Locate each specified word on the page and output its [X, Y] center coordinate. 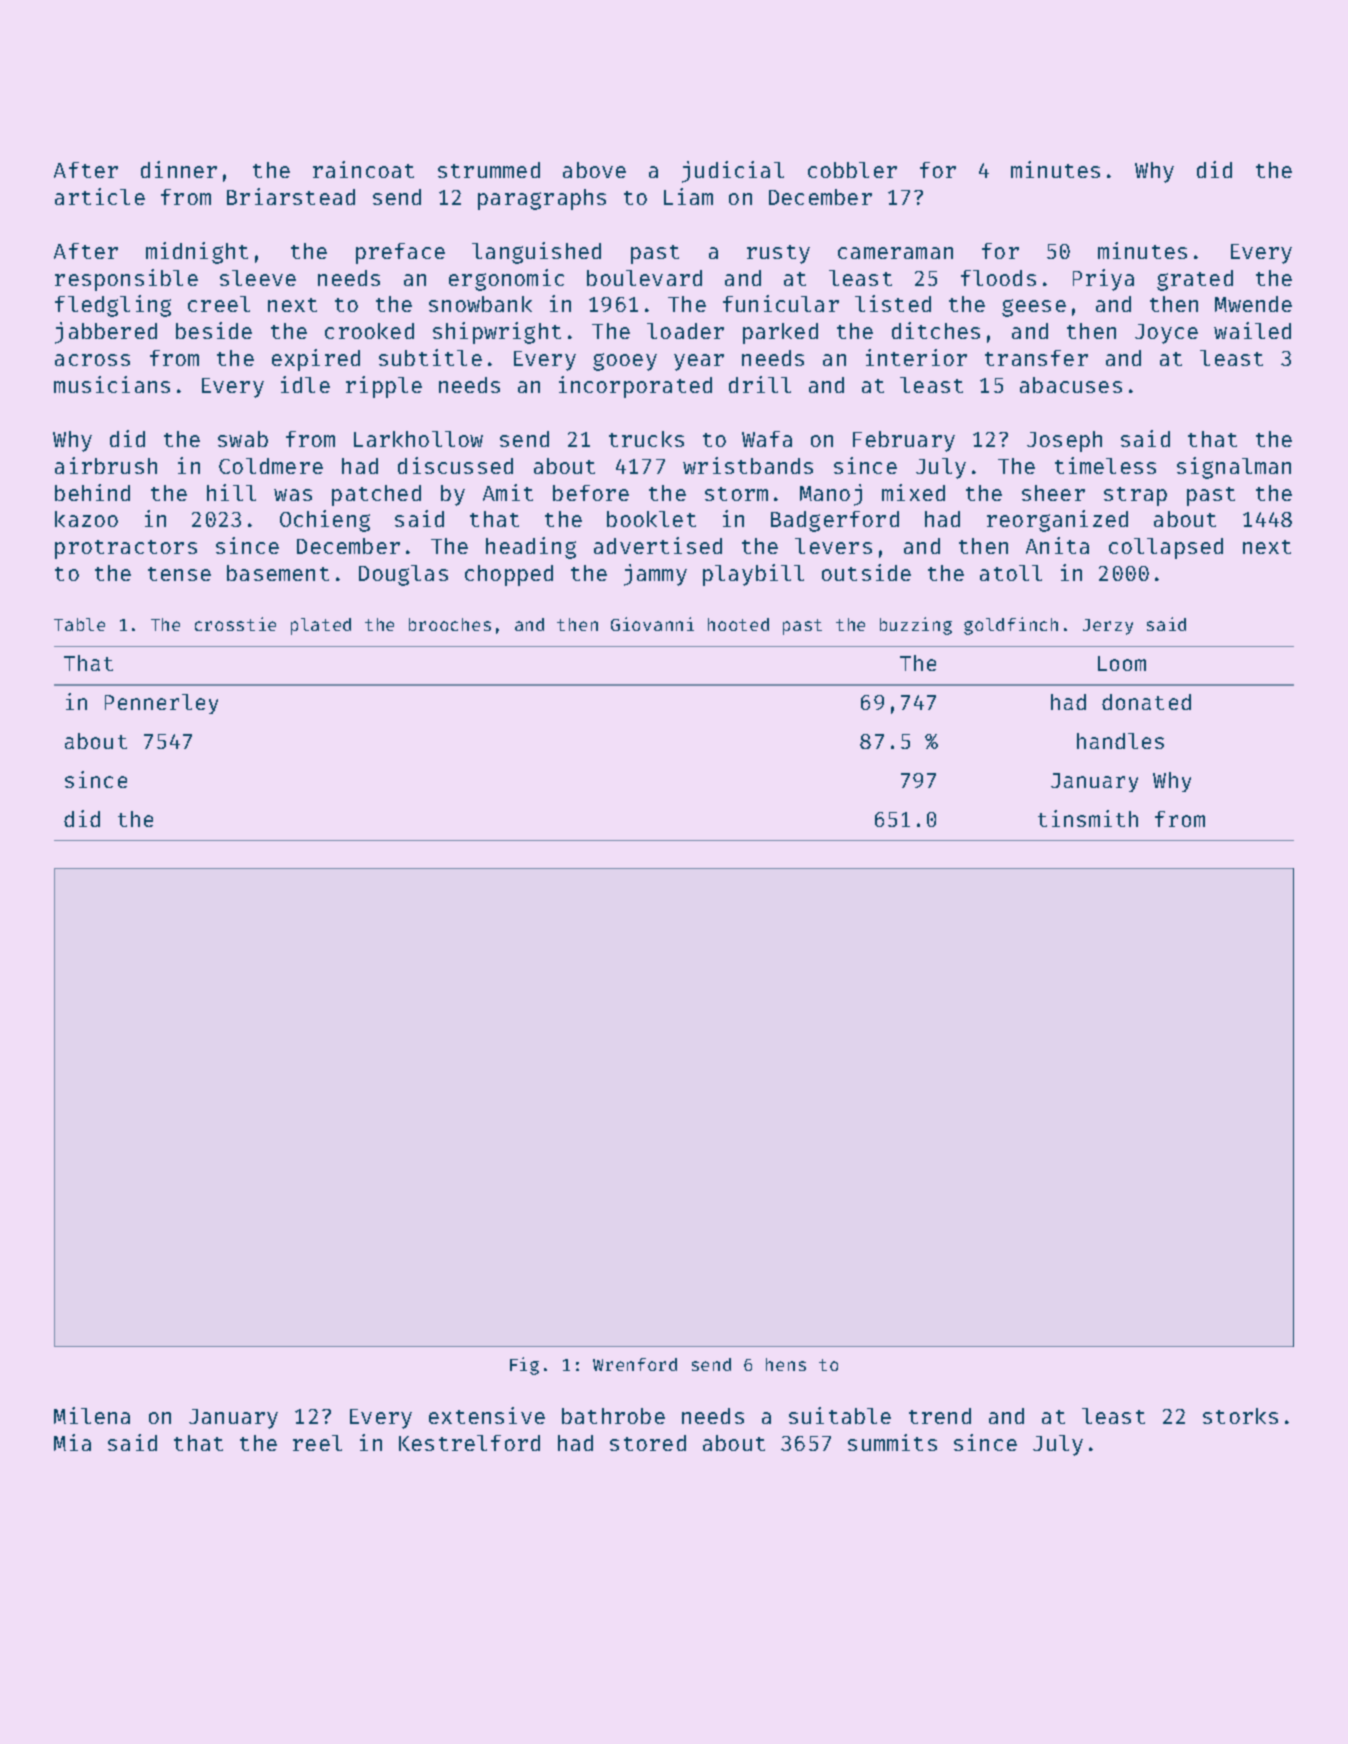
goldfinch [1011, 626]
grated [1195, 280]
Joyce [1166, 334]
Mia [72, 1442]
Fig [524, 1366]
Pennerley [161, 704]
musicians [112, 384]
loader [685, 331]
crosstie [235, 624]
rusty [778, 254]
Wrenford [635, 1364]
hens [786, 1364]
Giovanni [652, 624]
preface [400, 253]
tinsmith [1088, 818]
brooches [450, 624]
